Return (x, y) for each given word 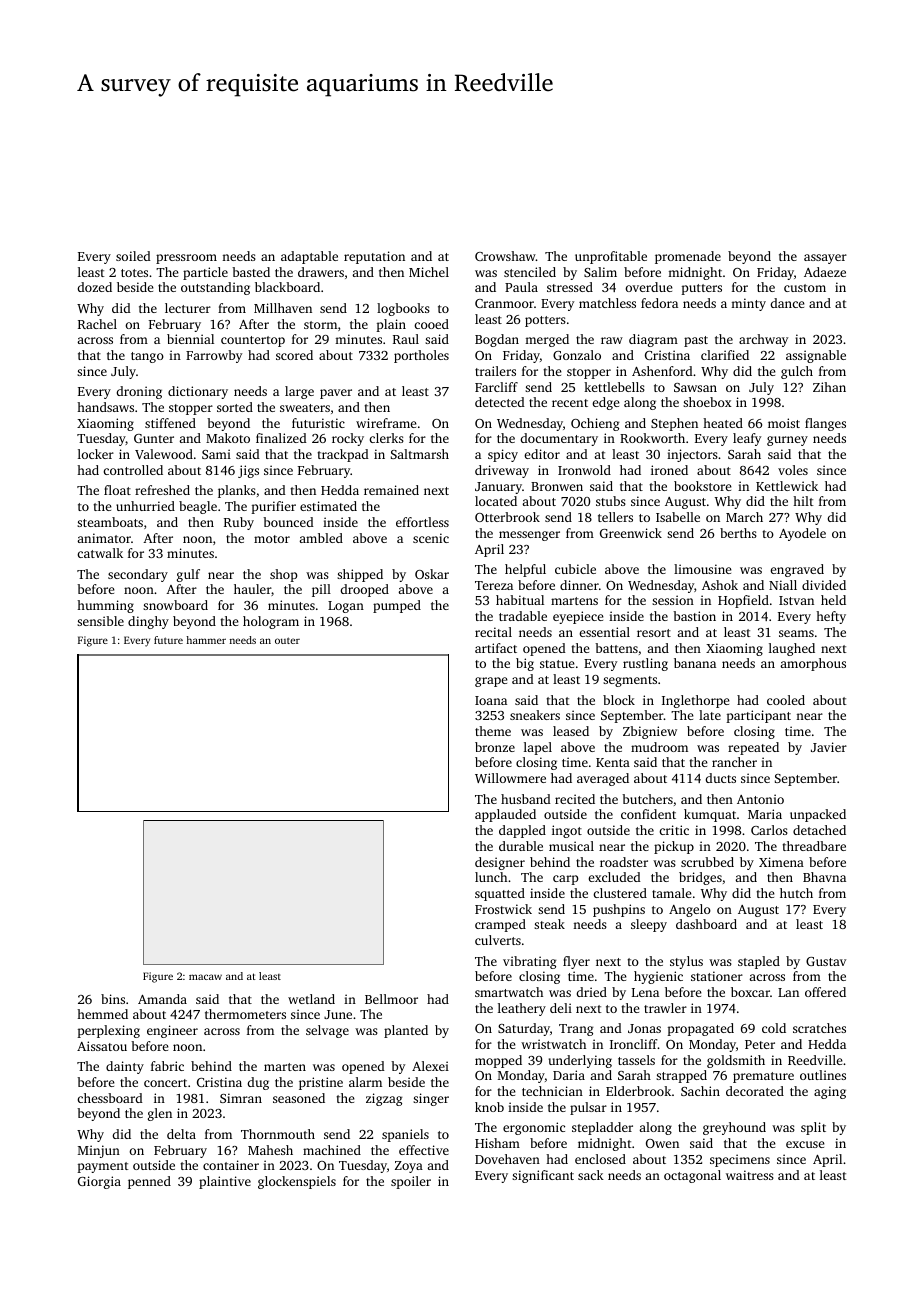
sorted (235, 407)
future (168, 640)
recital (493, 632)
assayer (825, 259)
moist (784, 423)
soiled (133, 256)
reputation (374, 257)
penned (149, 1182)
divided (824, 585)
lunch (491, 877)
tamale (672, 893)
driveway (502, 471)
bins (113, 999)
